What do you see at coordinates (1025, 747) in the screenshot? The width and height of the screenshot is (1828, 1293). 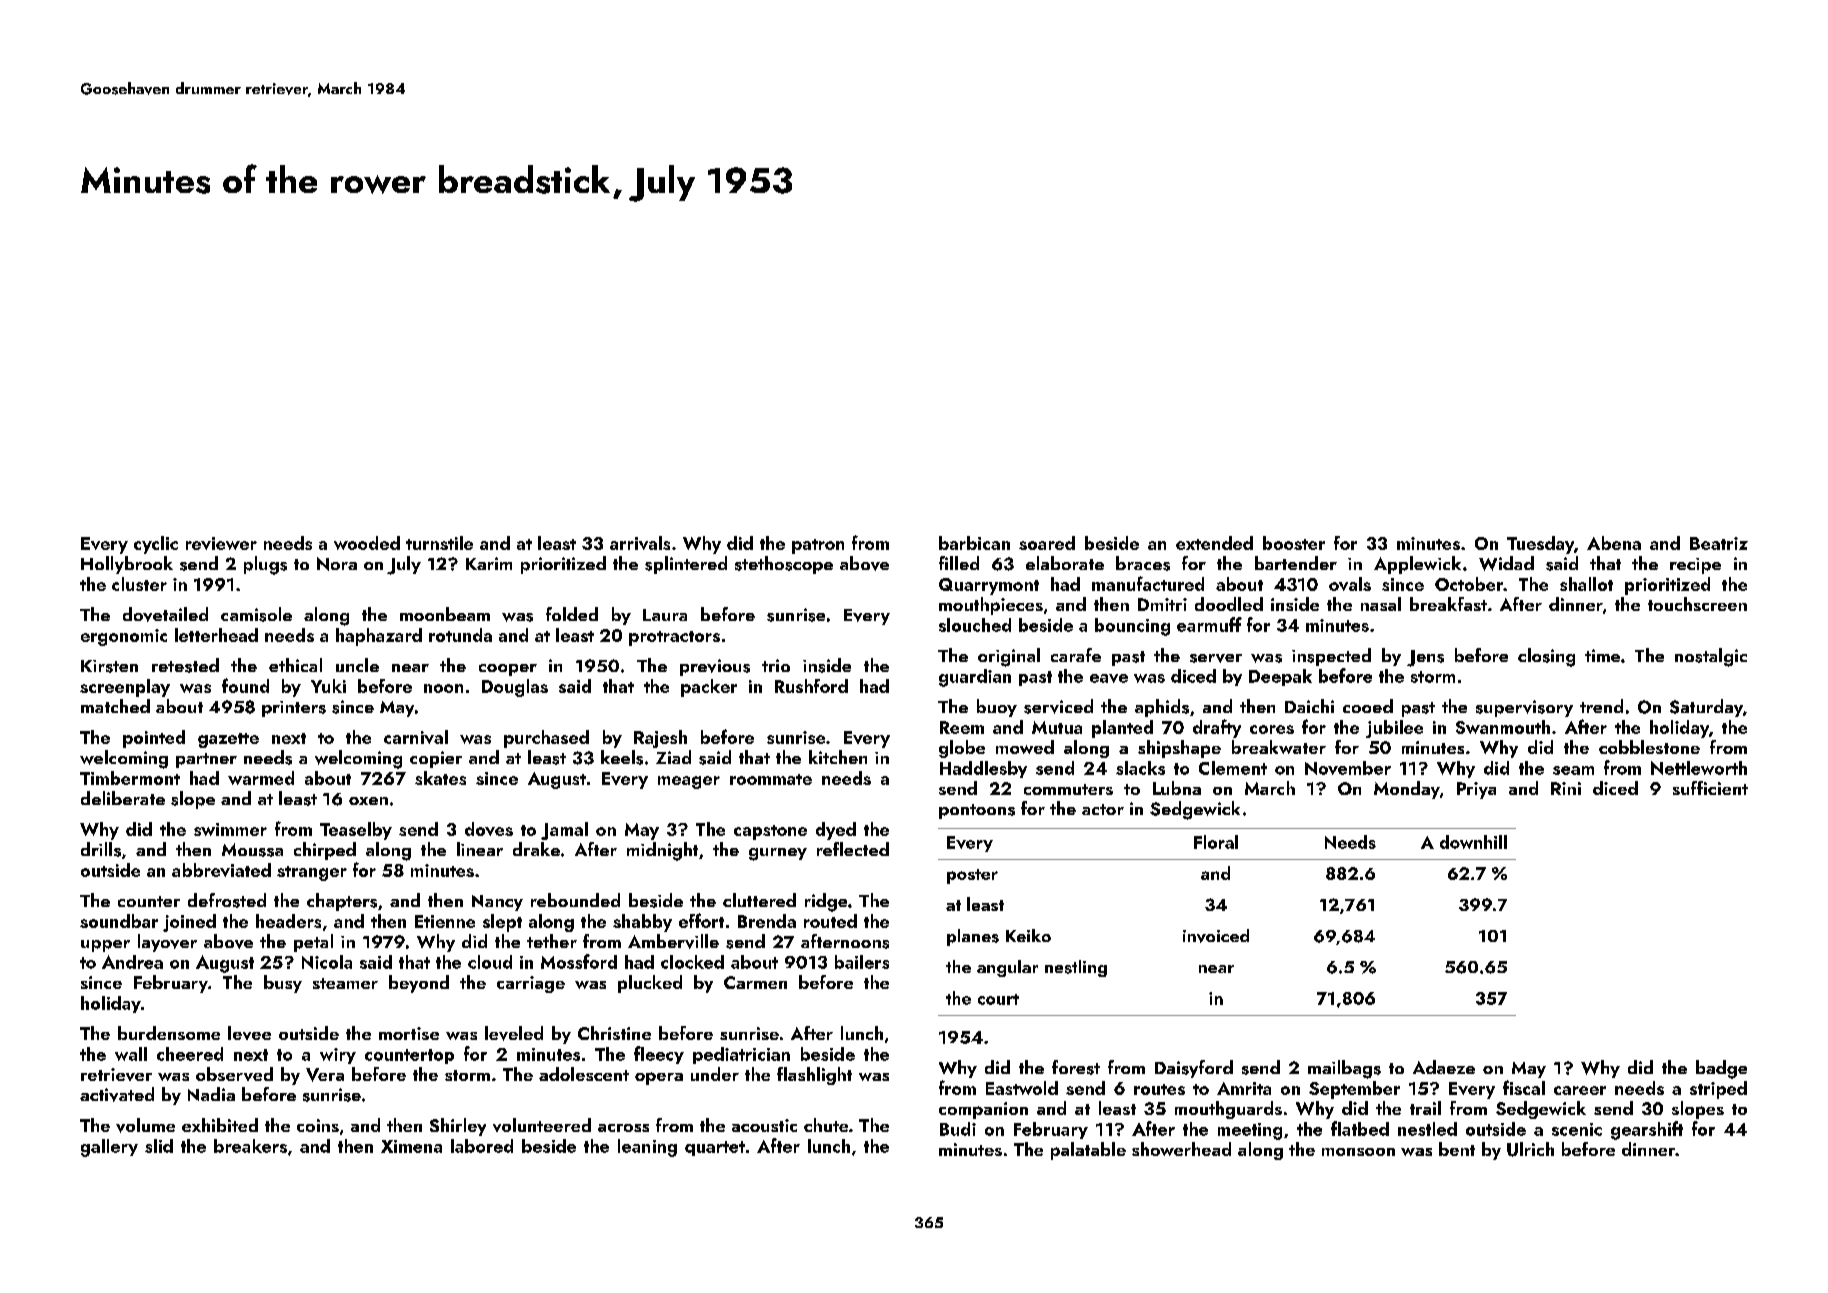 I see `mowed` at bounding box center [1025, 747].
